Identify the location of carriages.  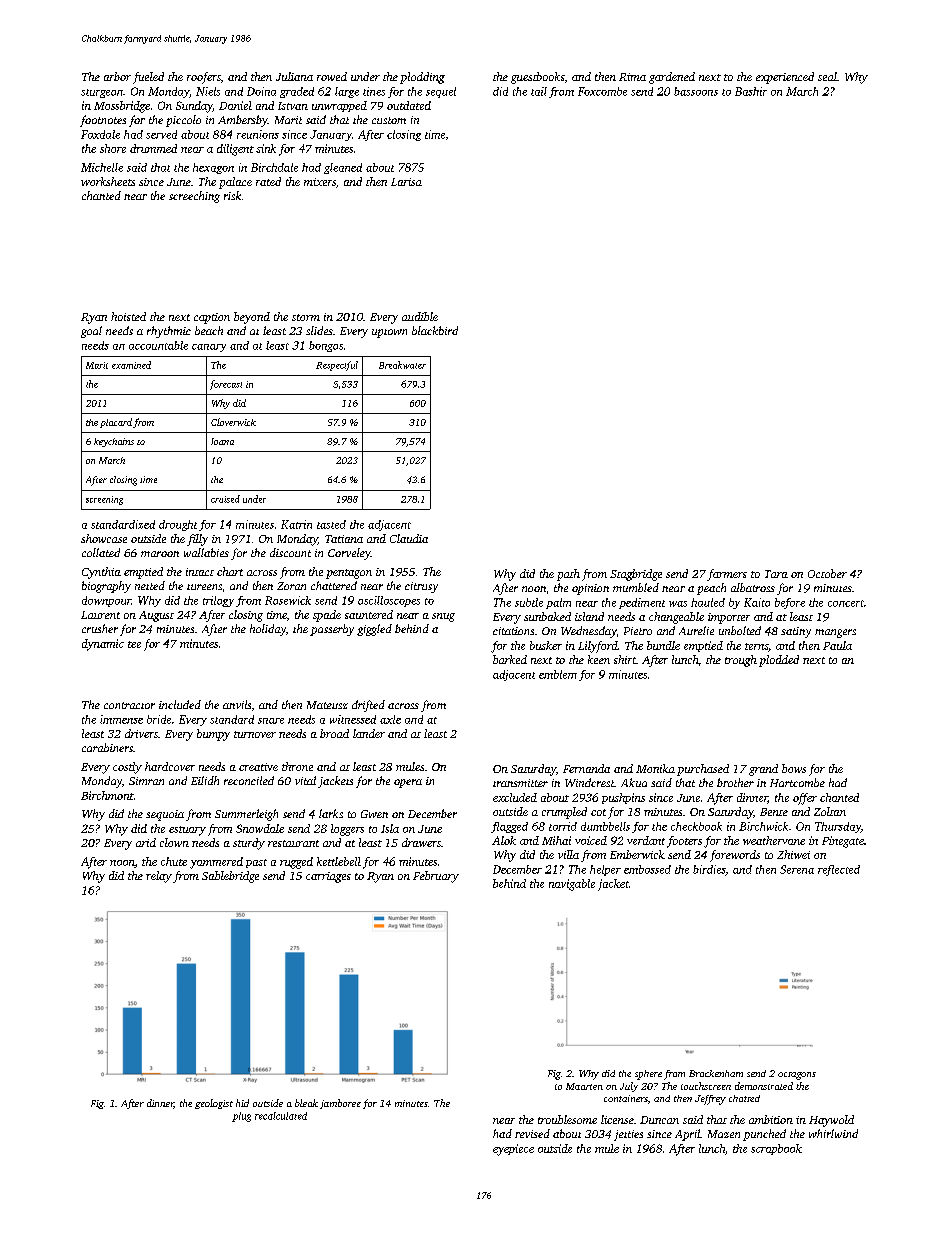
(328, 877).
